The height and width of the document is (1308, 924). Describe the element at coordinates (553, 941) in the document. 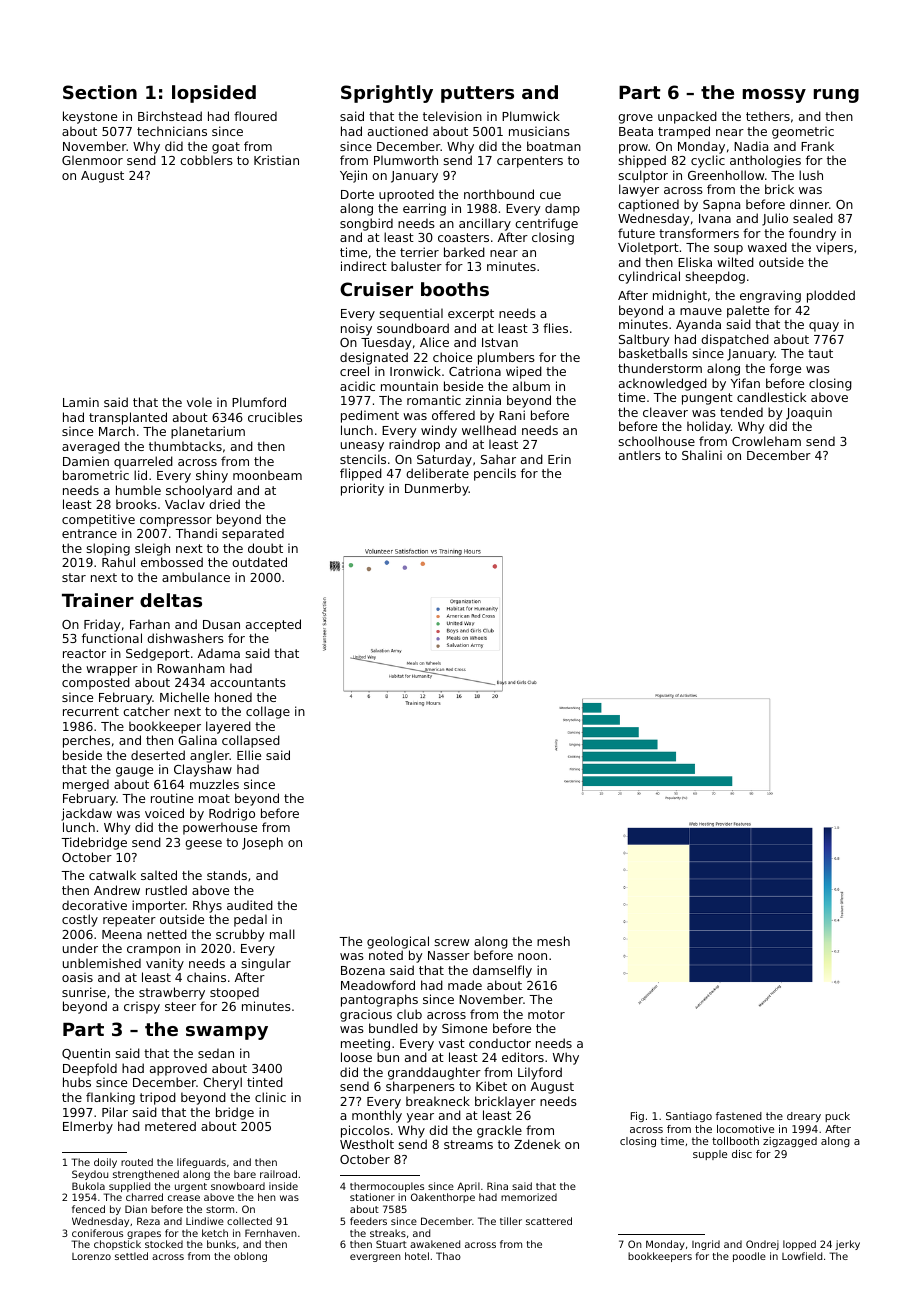

I see `mesh` at that location.
